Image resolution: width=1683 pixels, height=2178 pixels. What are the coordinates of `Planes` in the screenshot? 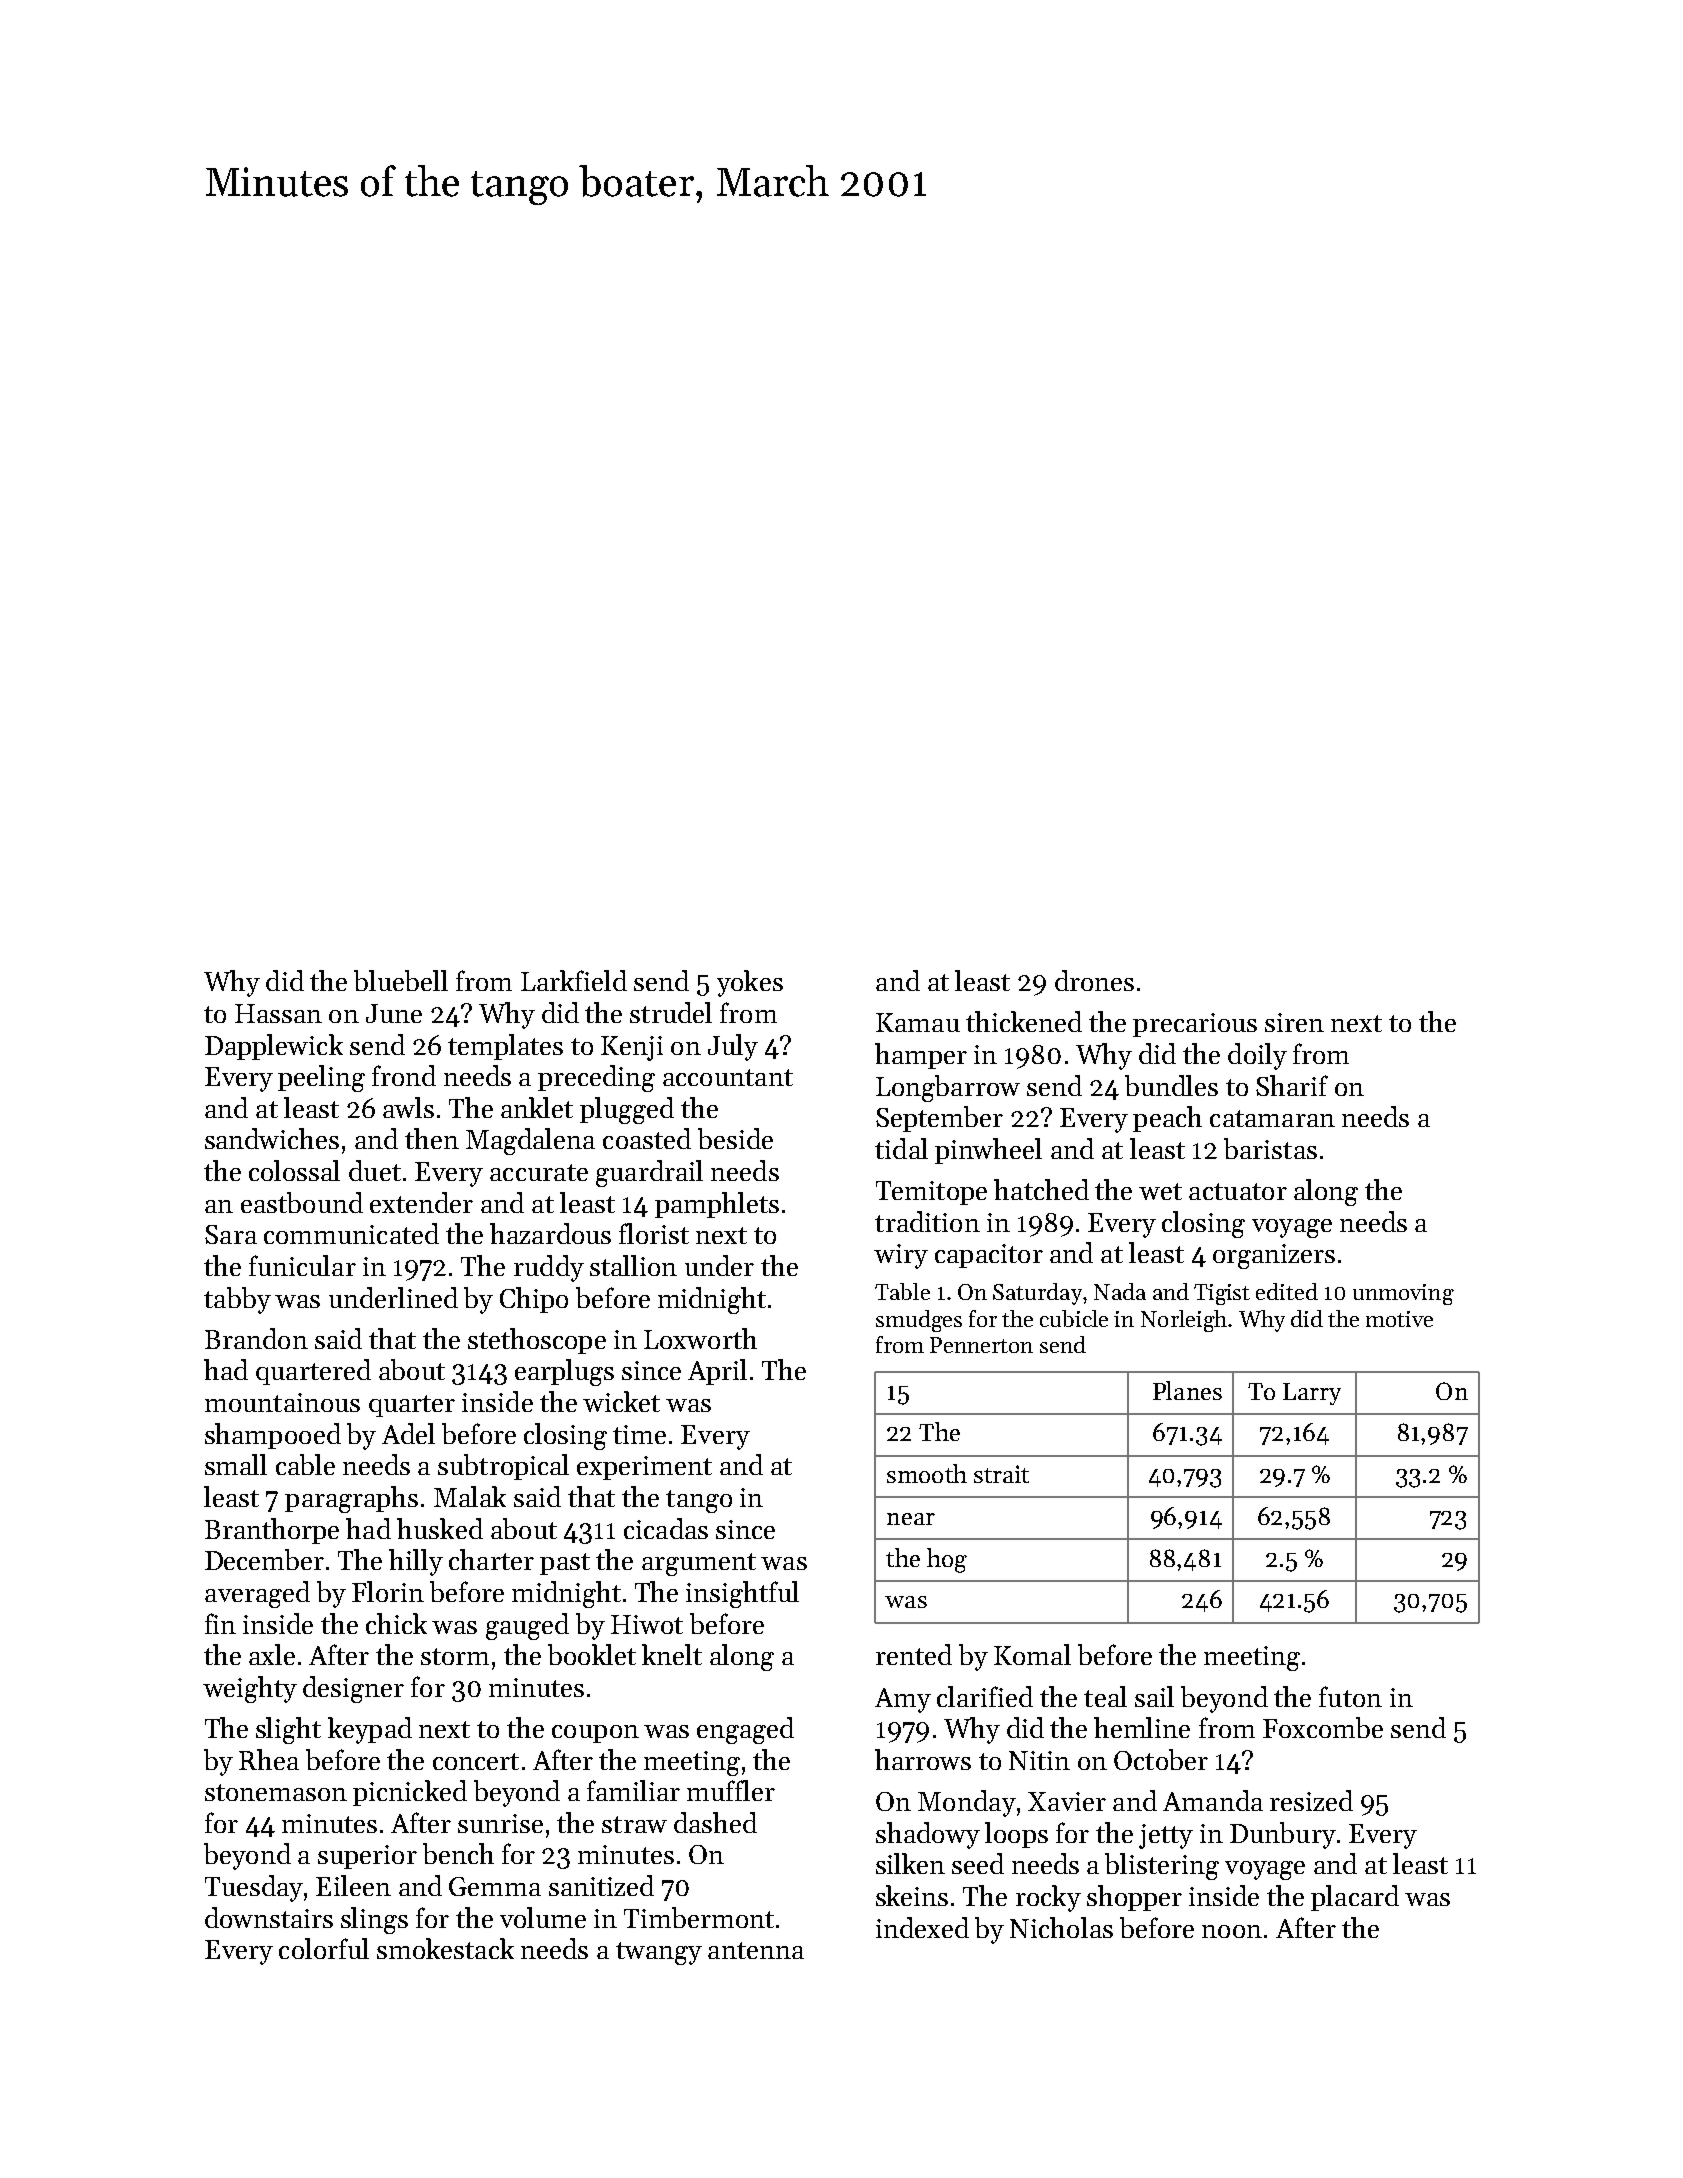 It's located at (1187, 1390).
